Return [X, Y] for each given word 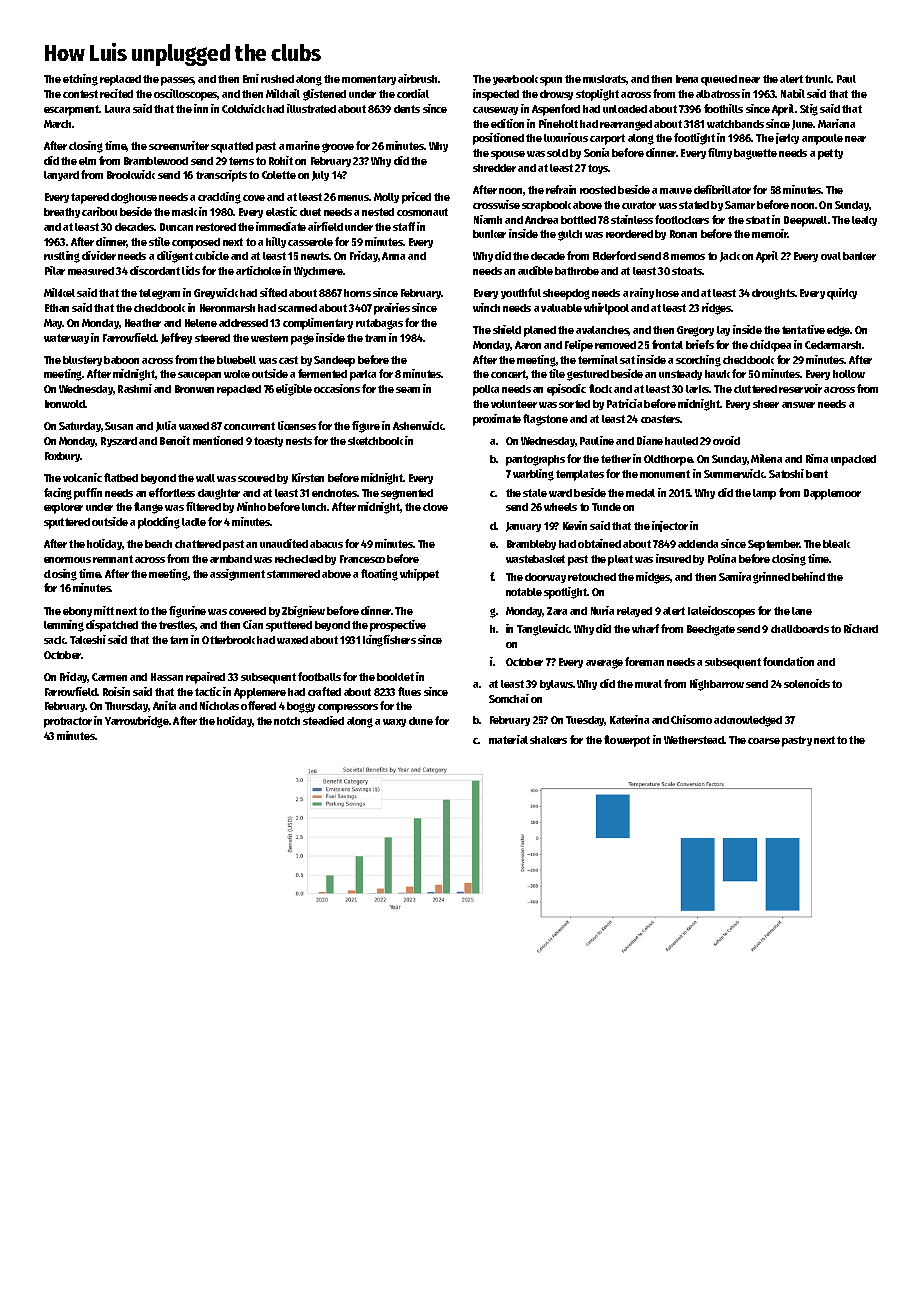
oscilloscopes [186, 95]
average [604, 664]
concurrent [249, 426]
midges [653, 578]
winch [486, 307]
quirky [842, 294]
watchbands [735, 124]
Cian [253, 624]
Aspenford [556, 110]
